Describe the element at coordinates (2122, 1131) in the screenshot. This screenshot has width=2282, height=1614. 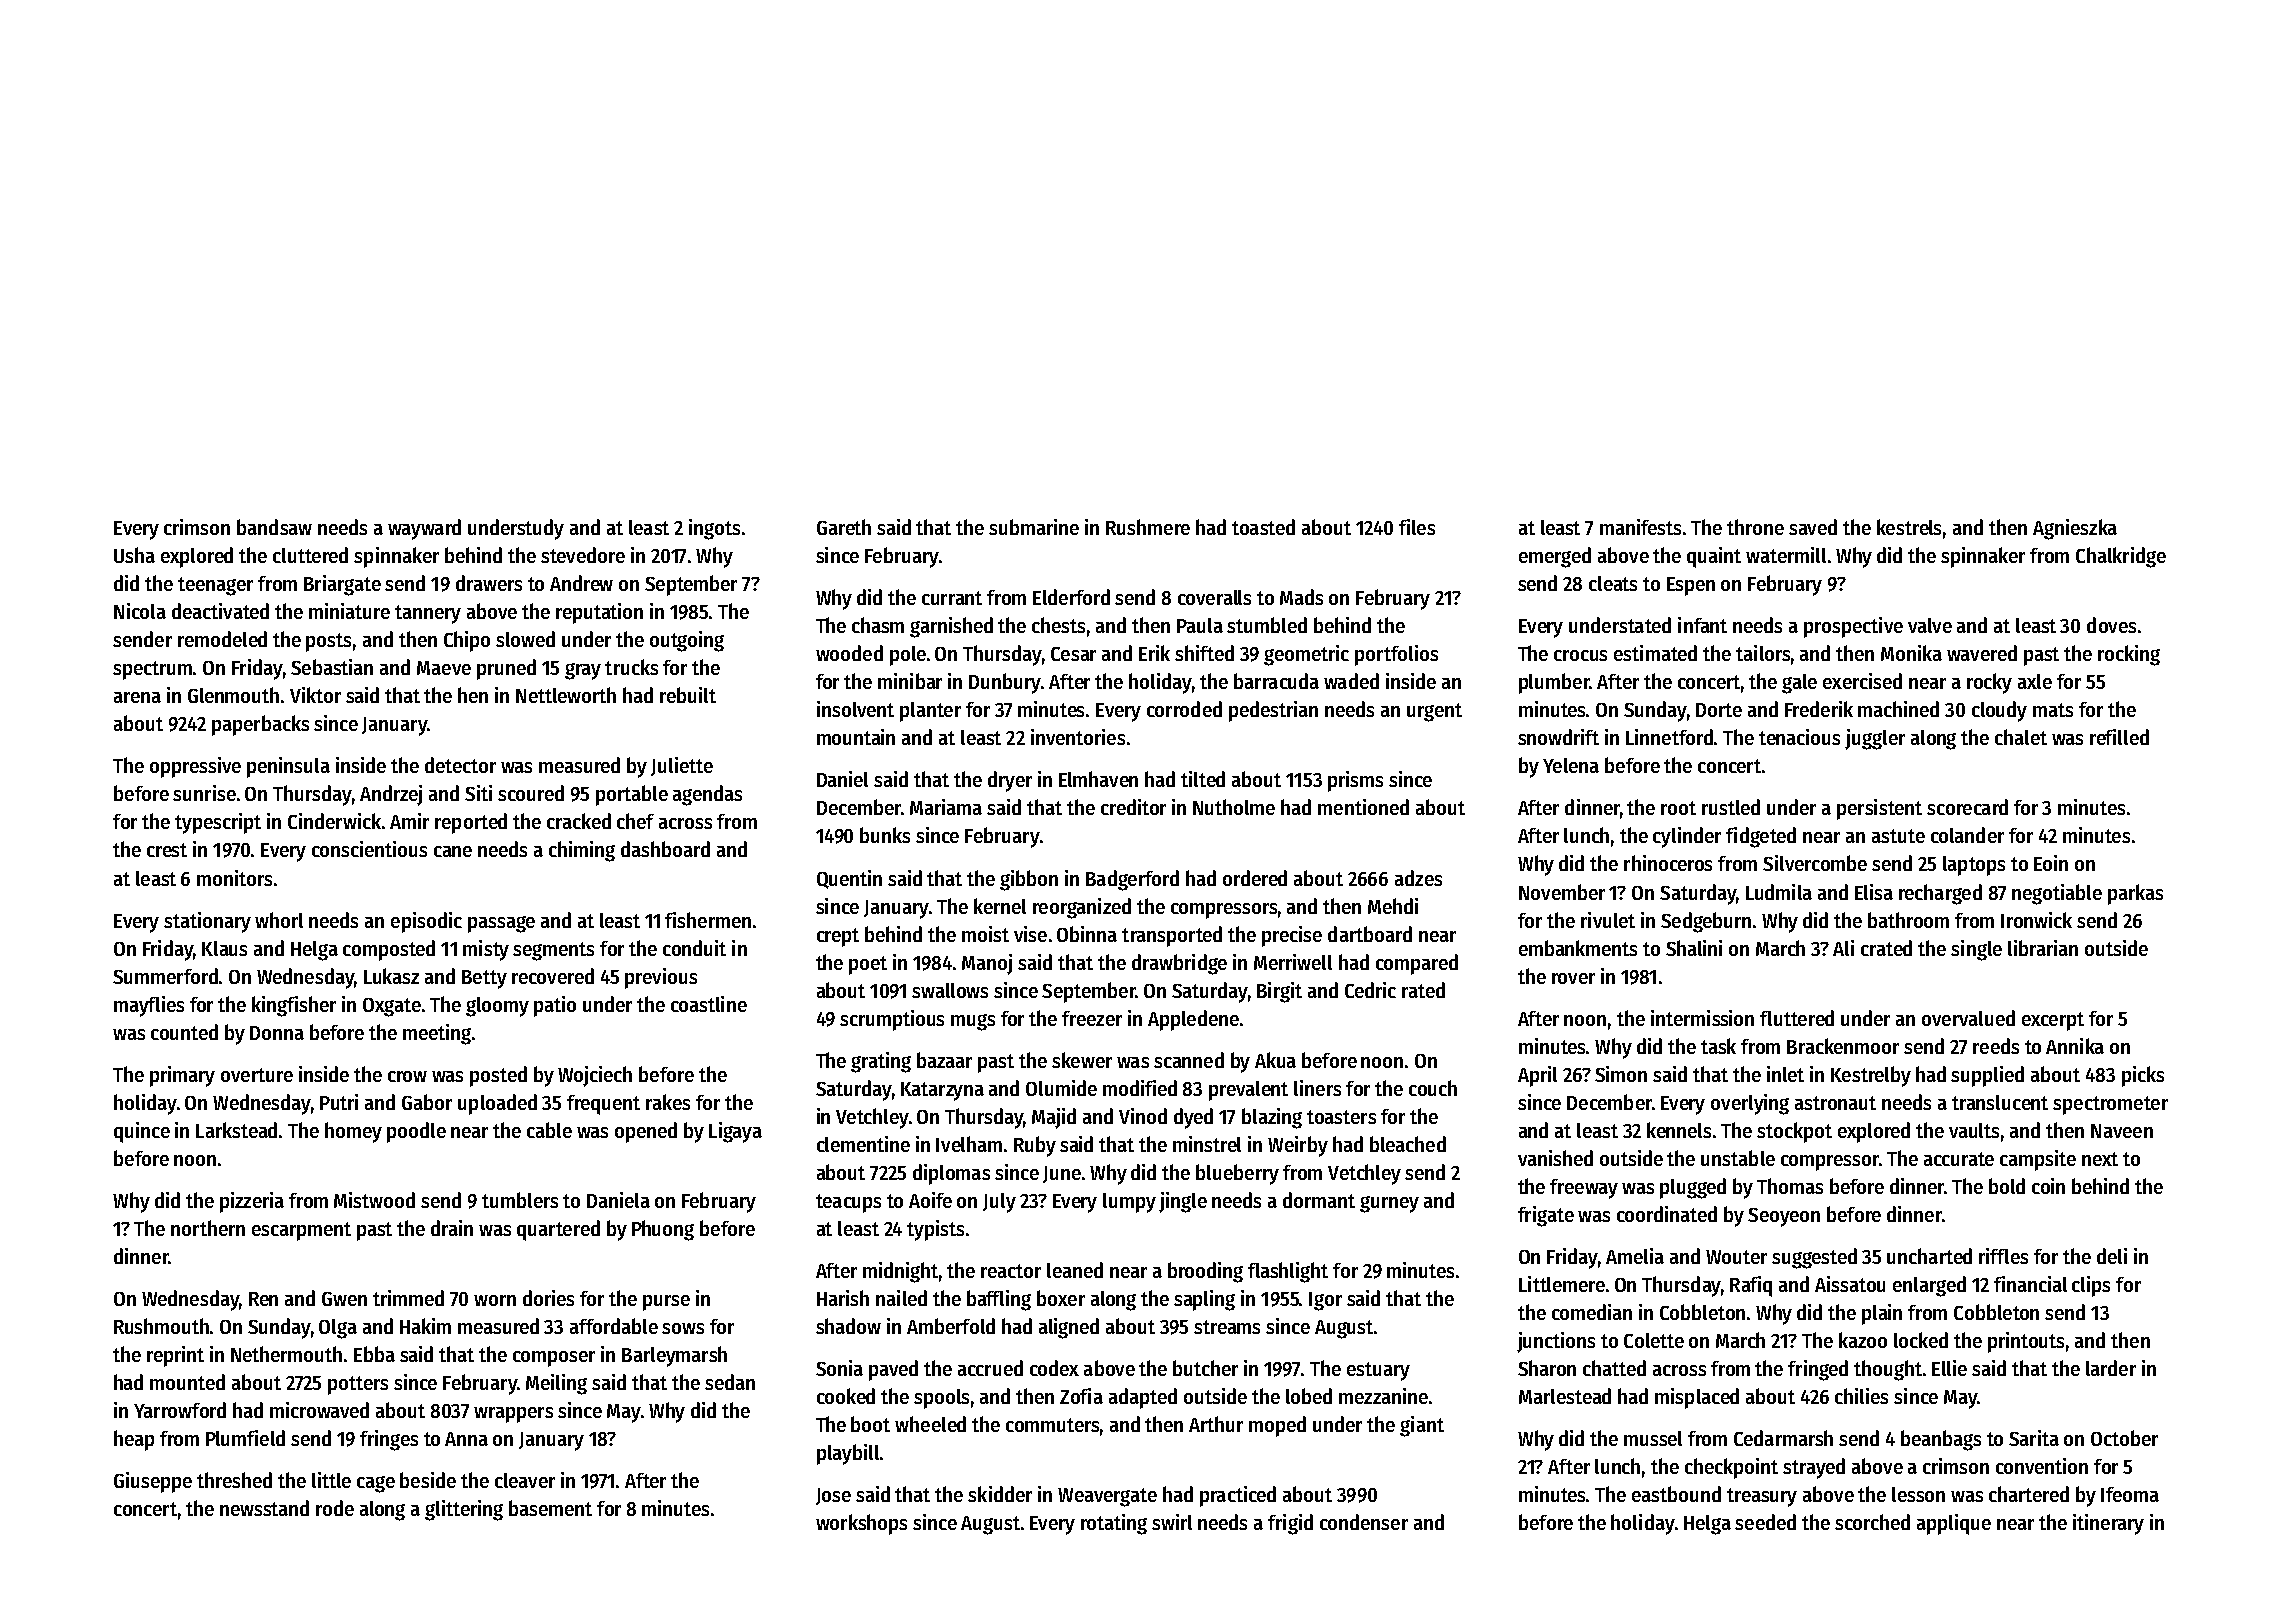
I see `Naveen` at that location.
